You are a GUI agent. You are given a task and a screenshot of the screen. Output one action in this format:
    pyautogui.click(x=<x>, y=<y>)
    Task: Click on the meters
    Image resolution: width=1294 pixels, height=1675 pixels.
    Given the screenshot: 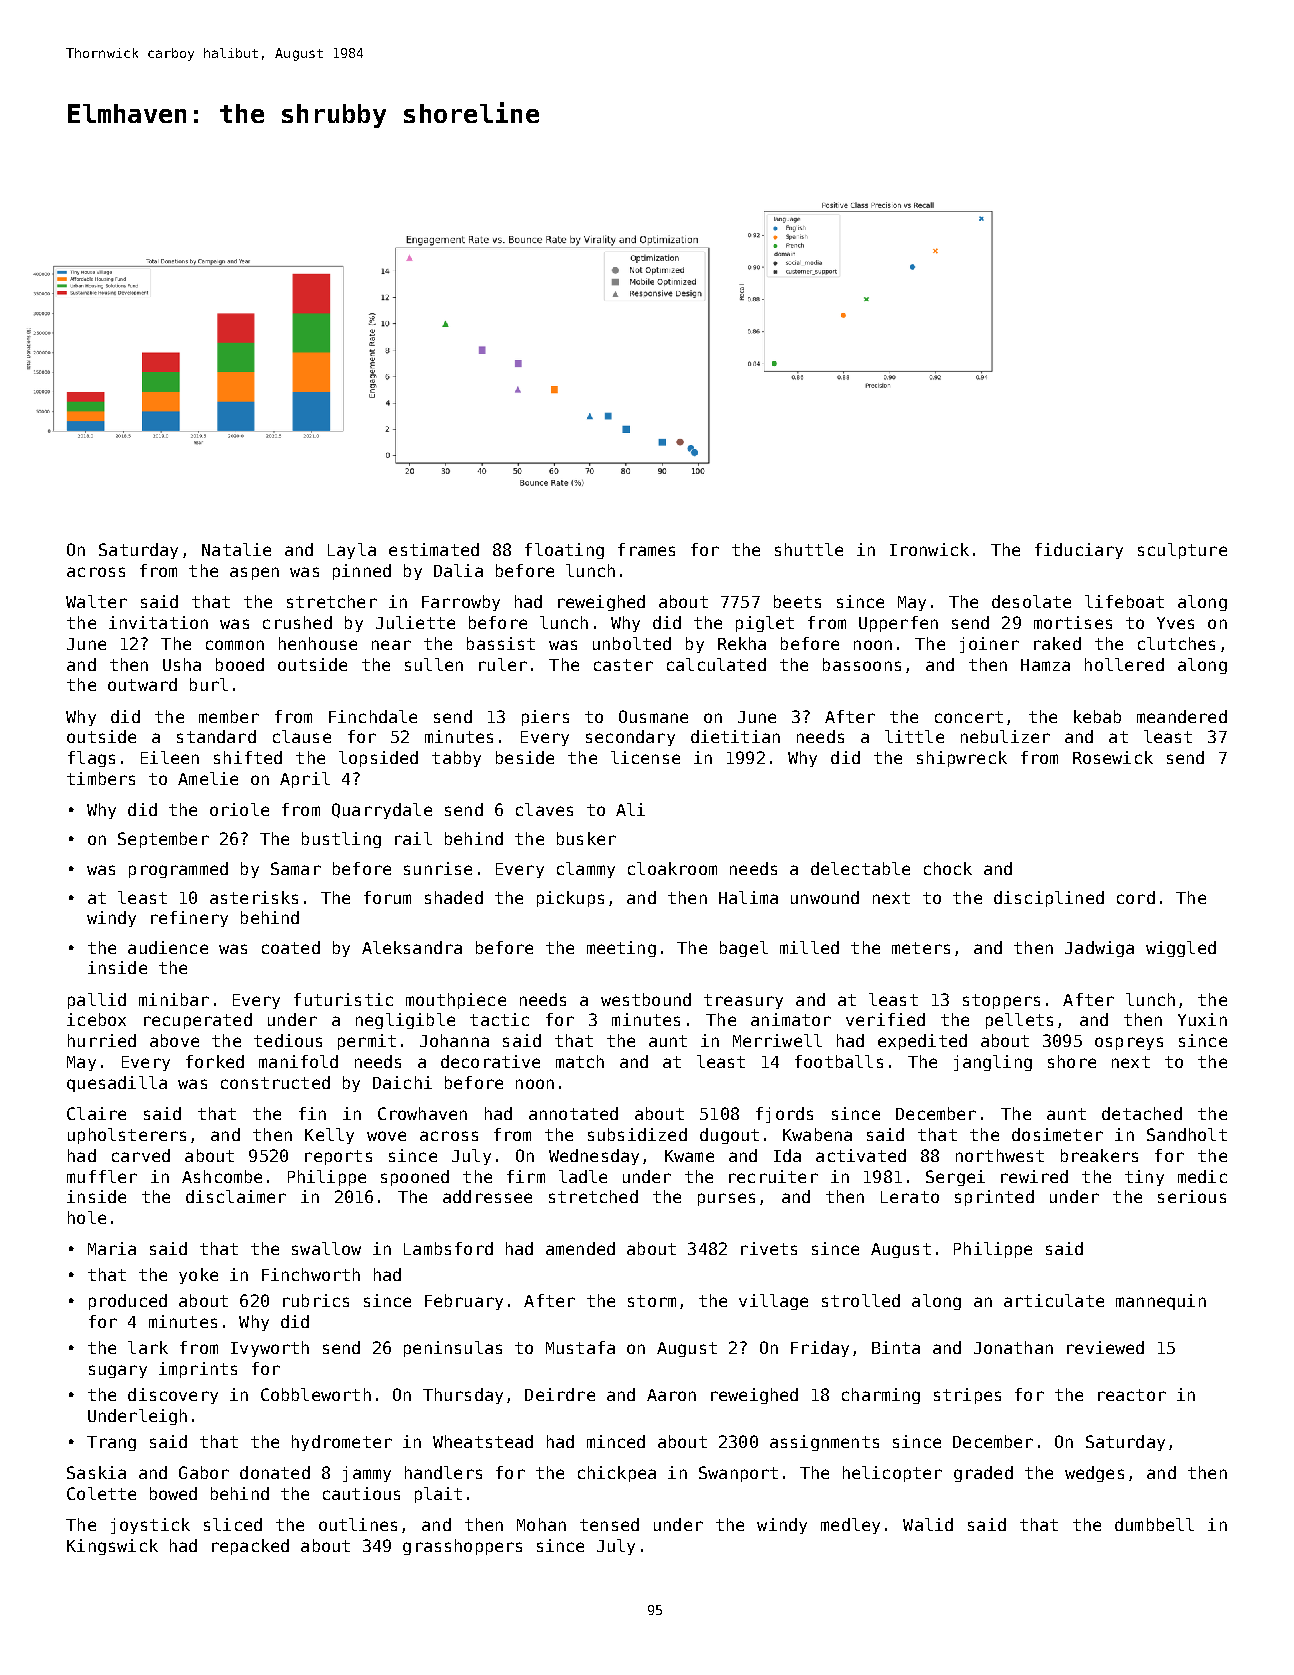 What is the action you would take?
    pyautogui.click(x=921, y=948)
